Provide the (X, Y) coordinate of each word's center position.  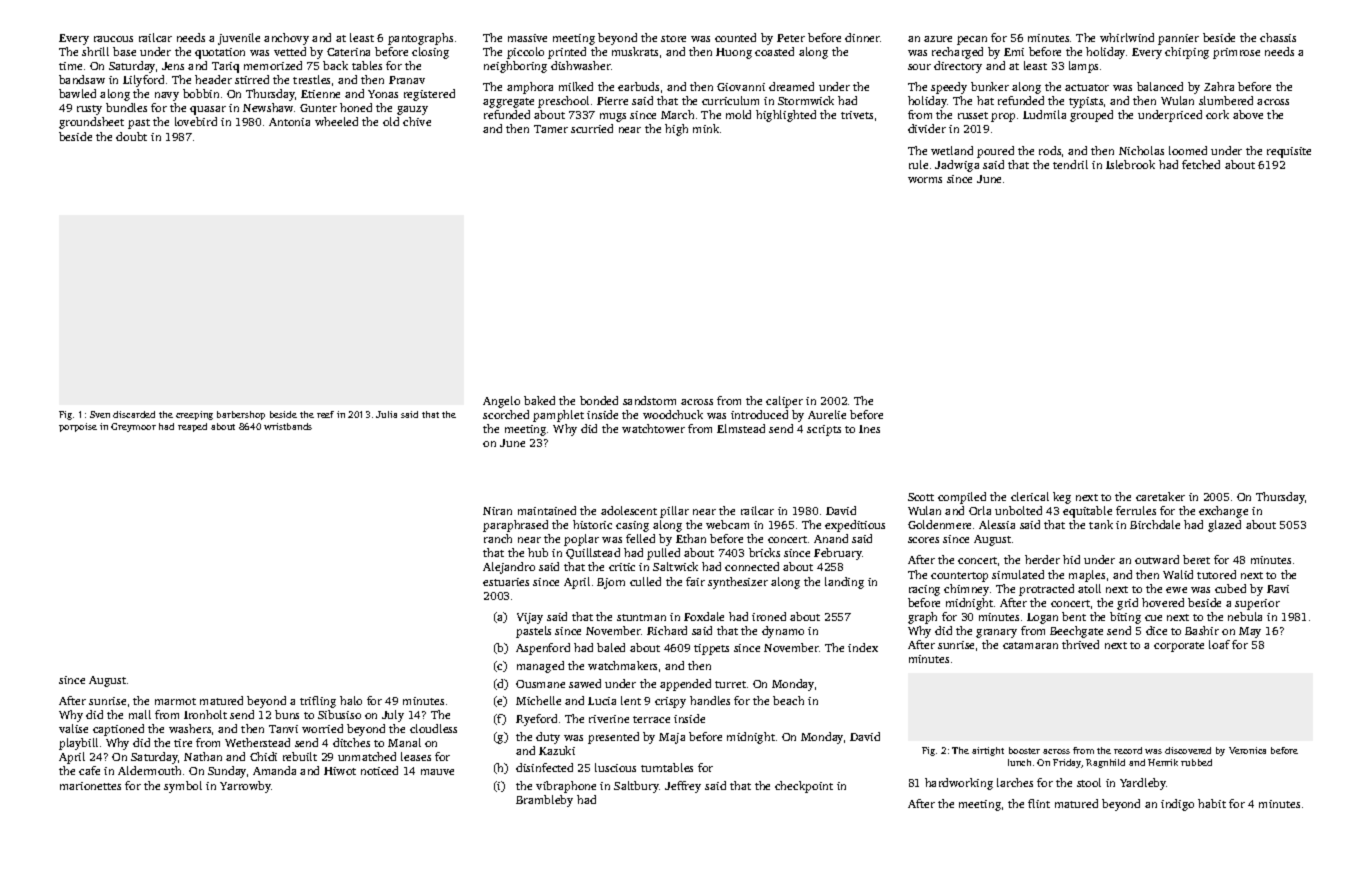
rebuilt (300, 756)
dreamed (791, 86)
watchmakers (622, 665)
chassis (1278, 37)
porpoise (78, 427)
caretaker (1160, 496)
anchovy (286, 39)
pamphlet (558, 416)
